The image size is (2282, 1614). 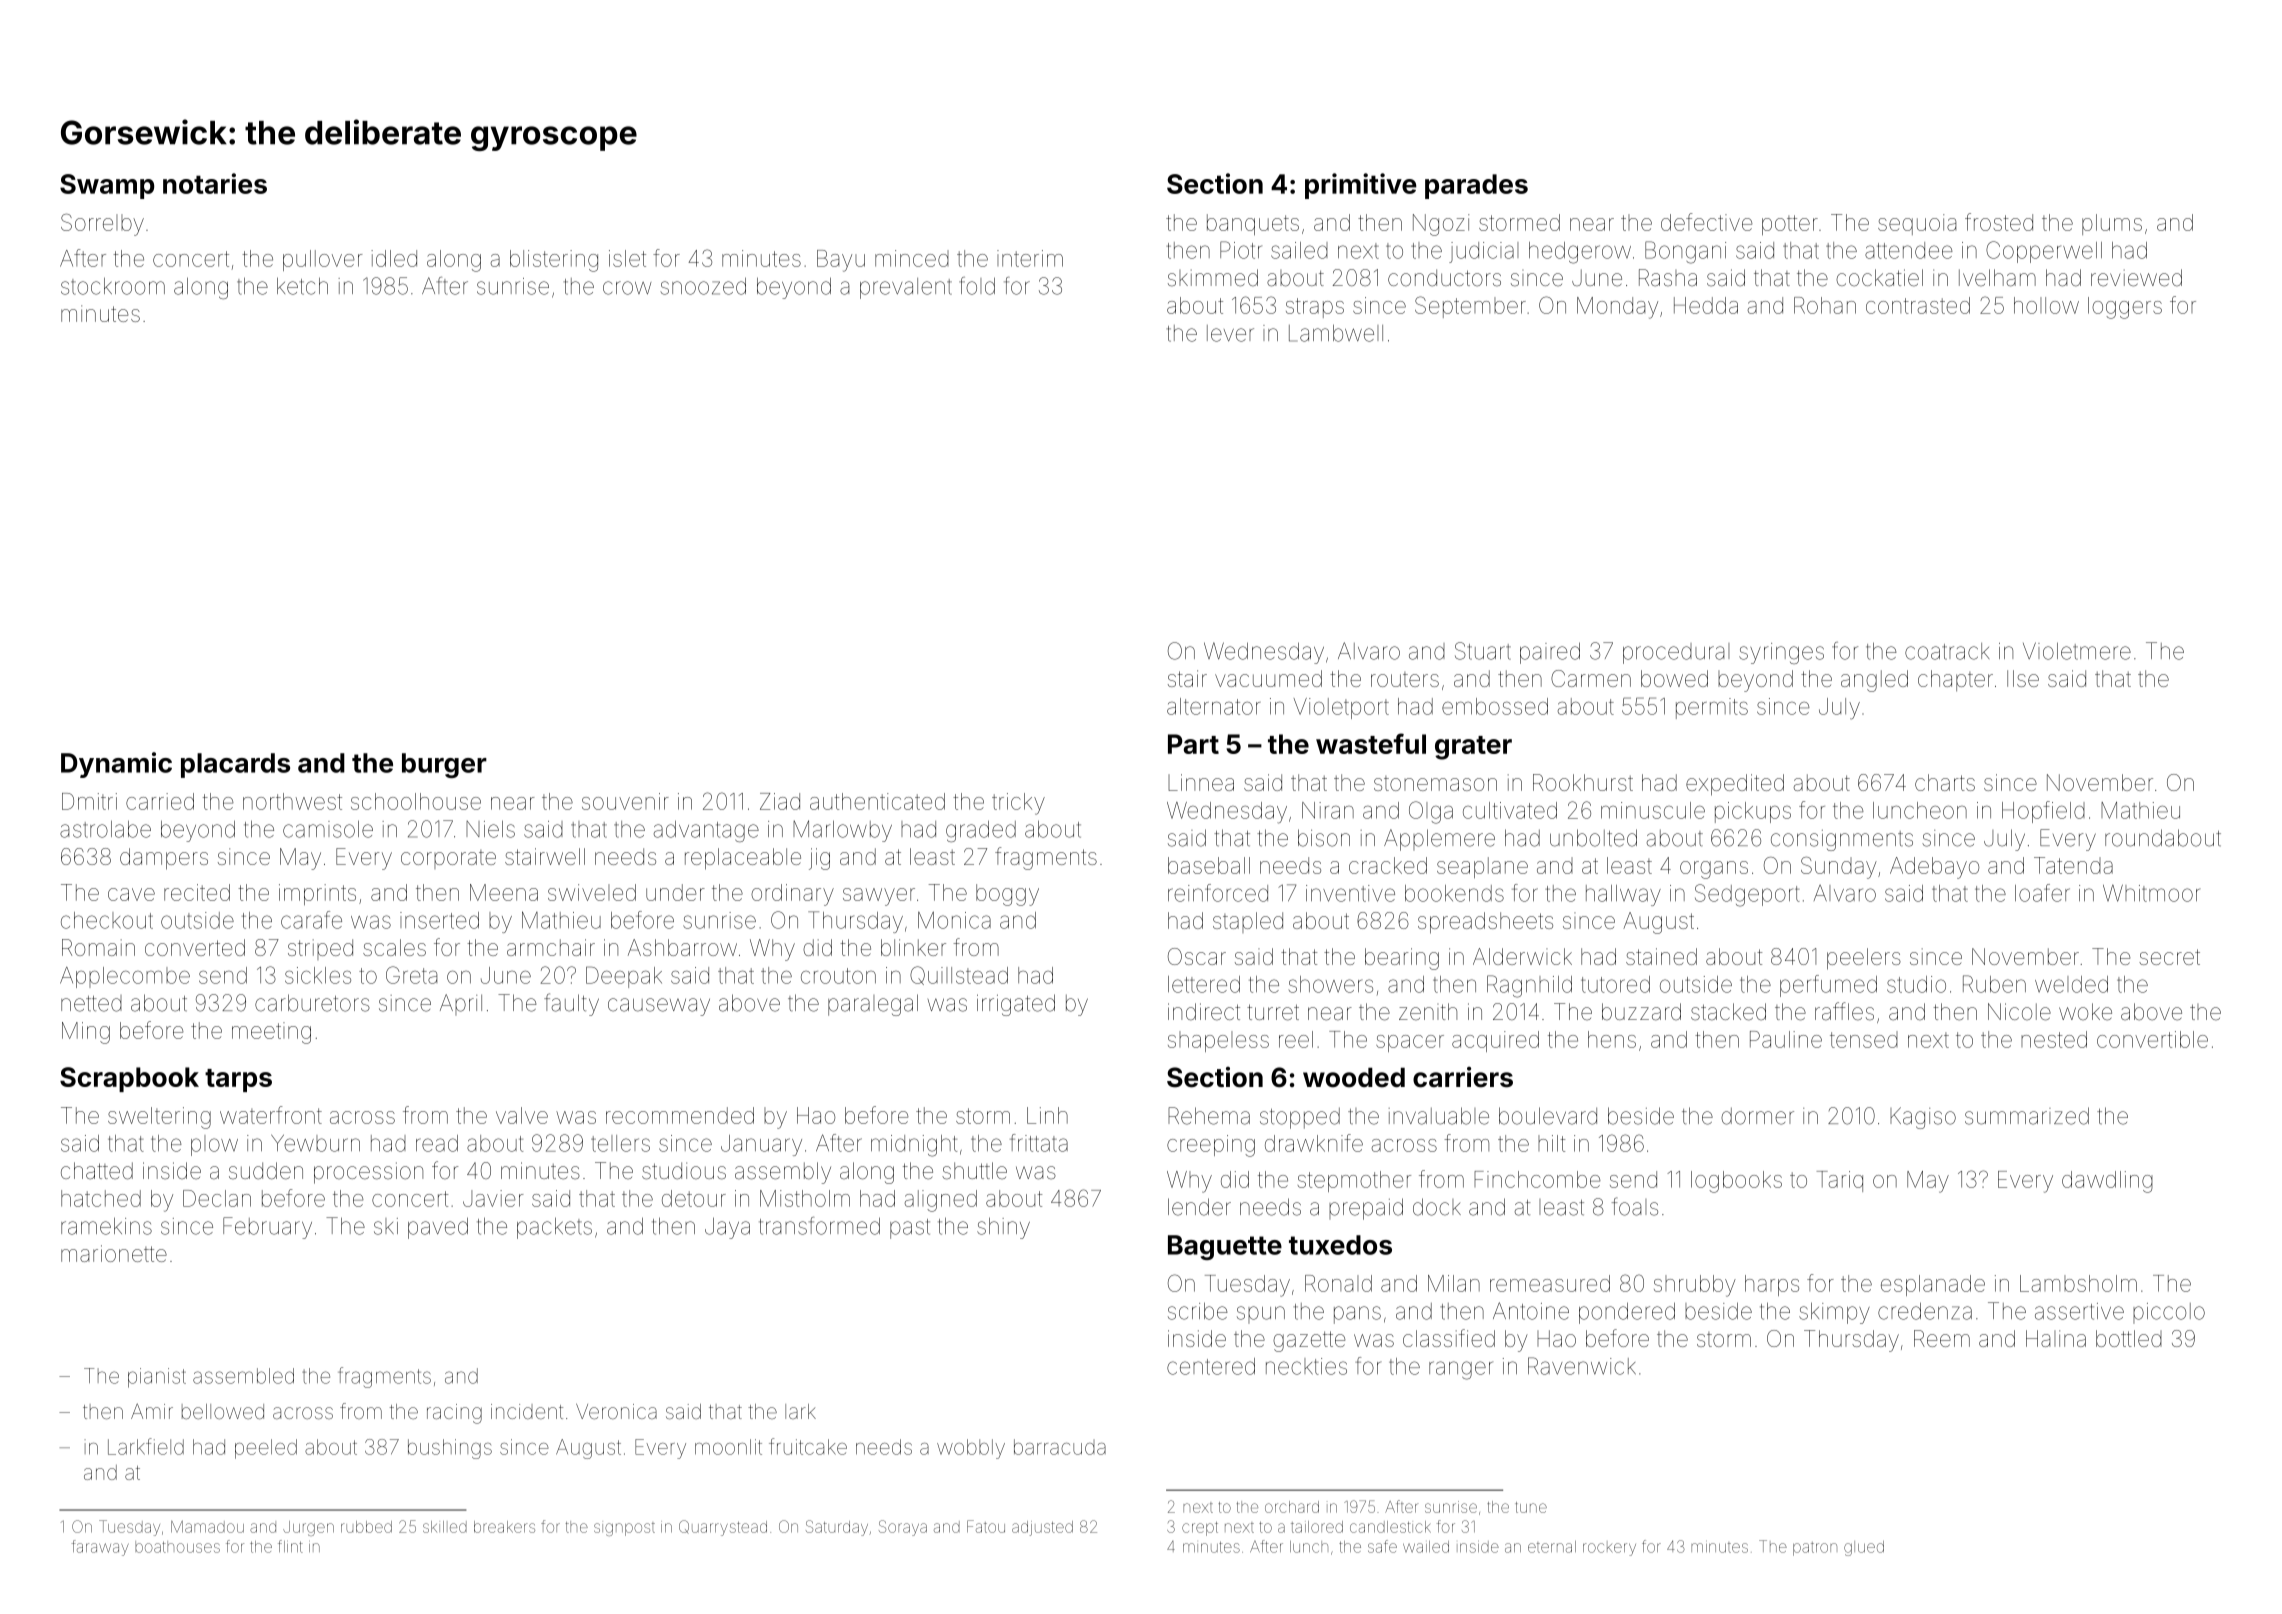 What do you see at coordinates (107, 186) in the screenshot?
I see `Swamp` at bounding box center [107, 186].
